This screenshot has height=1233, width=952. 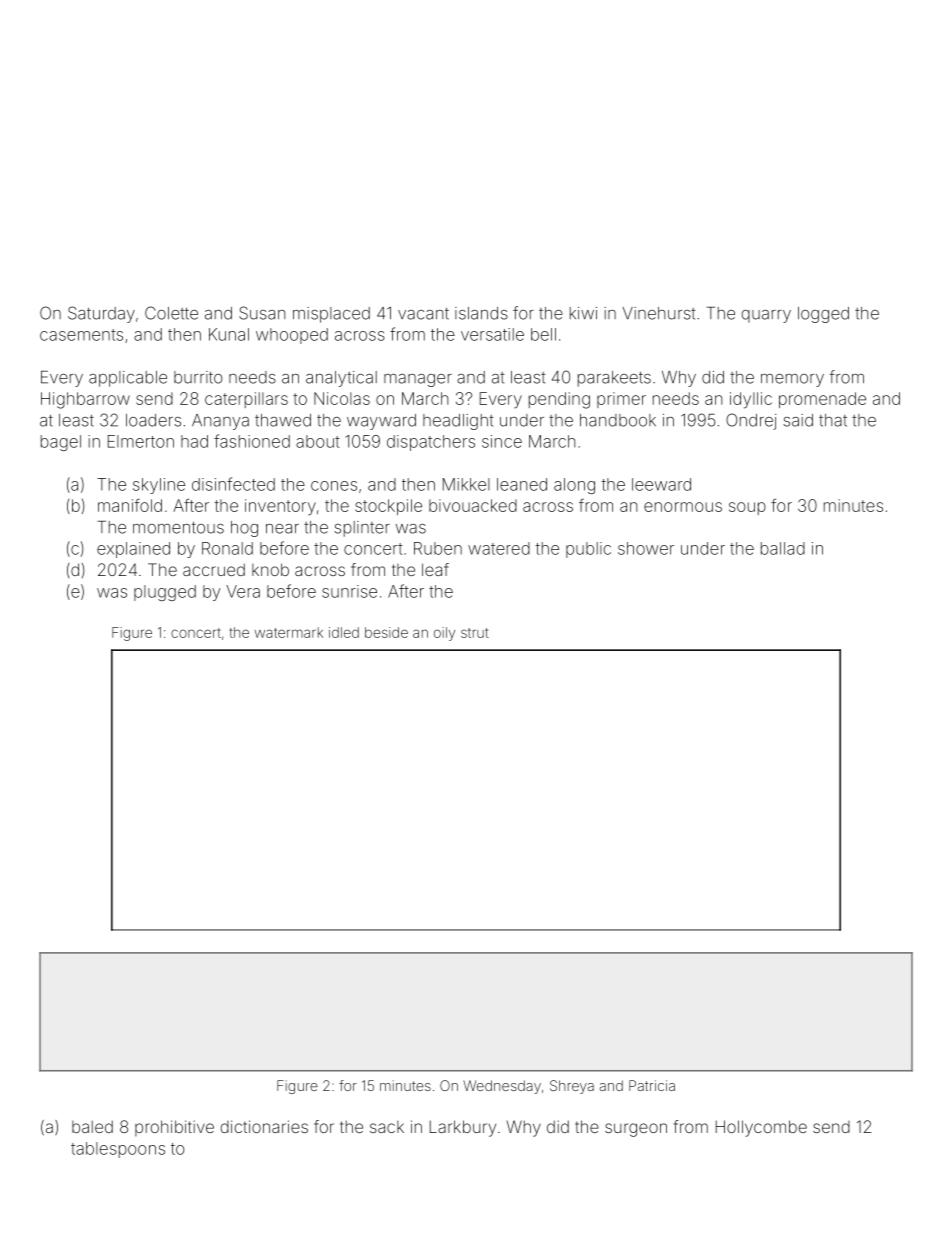 I want to click on dictionaries, so click(x=264, y=1126).
